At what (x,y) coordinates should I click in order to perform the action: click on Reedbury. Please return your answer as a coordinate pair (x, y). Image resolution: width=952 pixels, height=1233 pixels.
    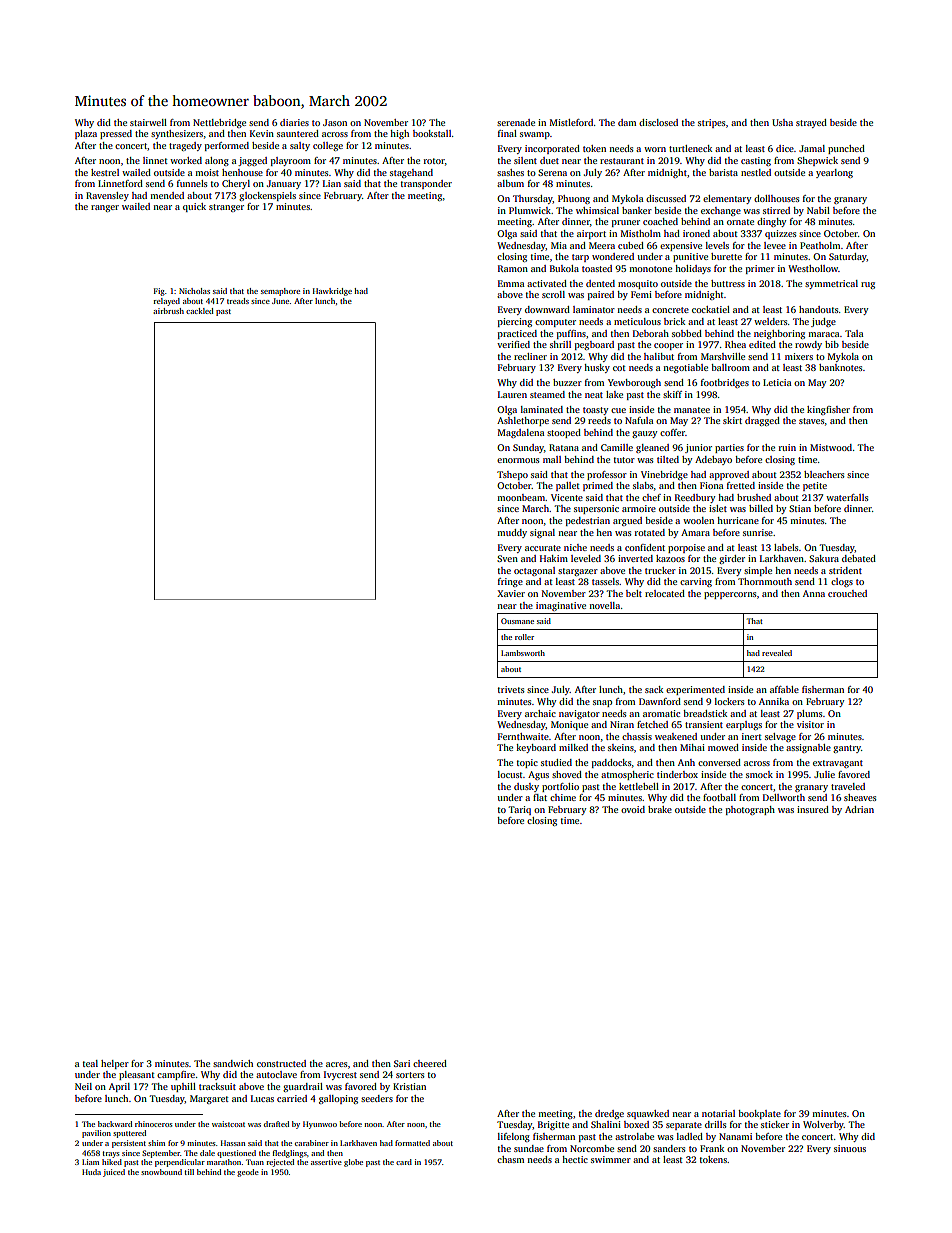
    Looking at the image, I should click on (695, 498).
